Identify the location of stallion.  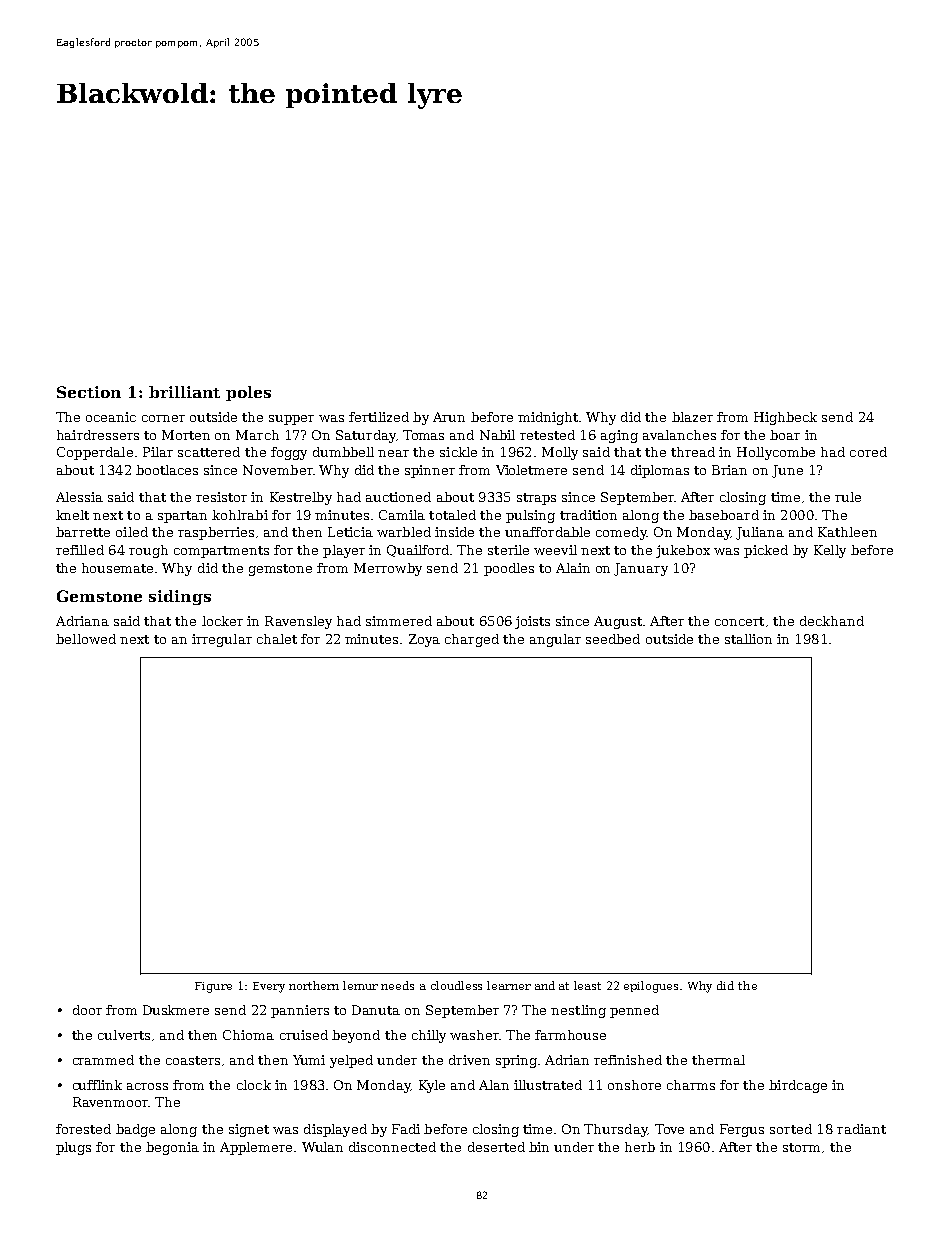
(748, 639).
